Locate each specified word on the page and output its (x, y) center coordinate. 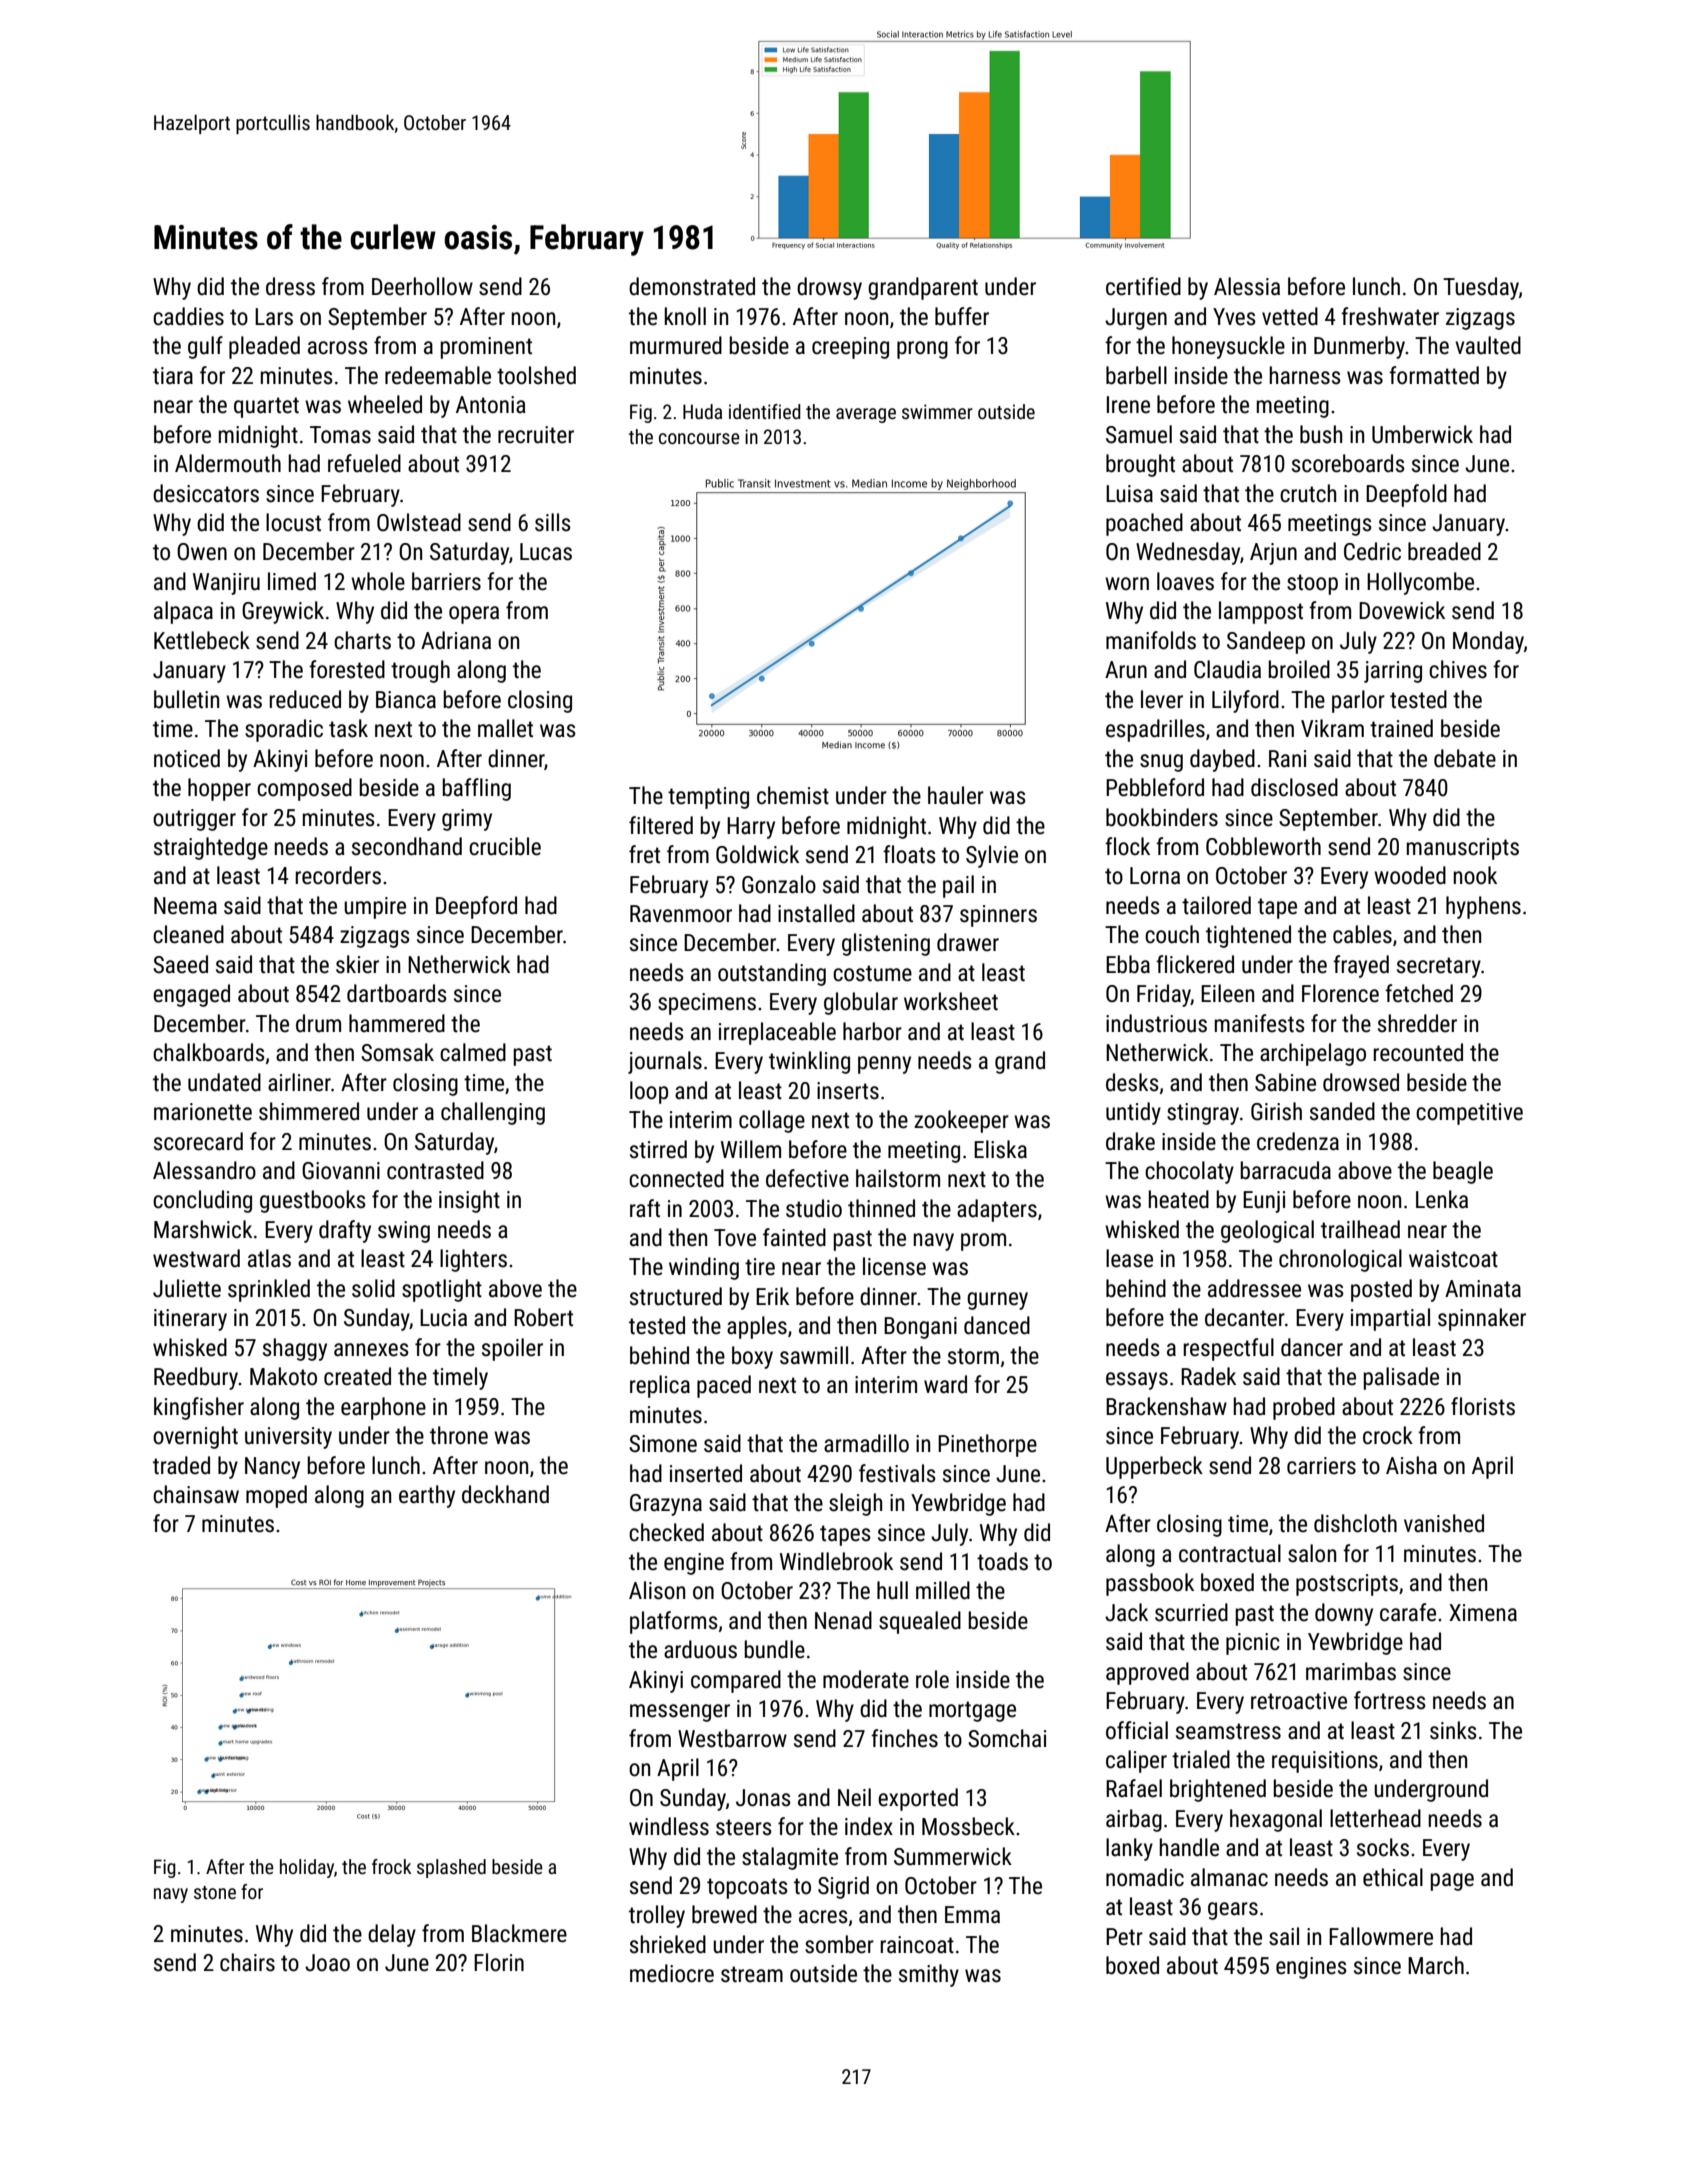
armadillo (866, 1443)
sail (1284, 1936)
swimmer (937, 411)
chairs (247, 1962)
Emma (972, 1915)
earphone (383, 1408)
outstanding (772, 974)
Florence (1340, 993)
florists (1483, 1406)
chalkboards (209, 1052)
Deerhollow (422, 286)
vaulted (1488, 345)
